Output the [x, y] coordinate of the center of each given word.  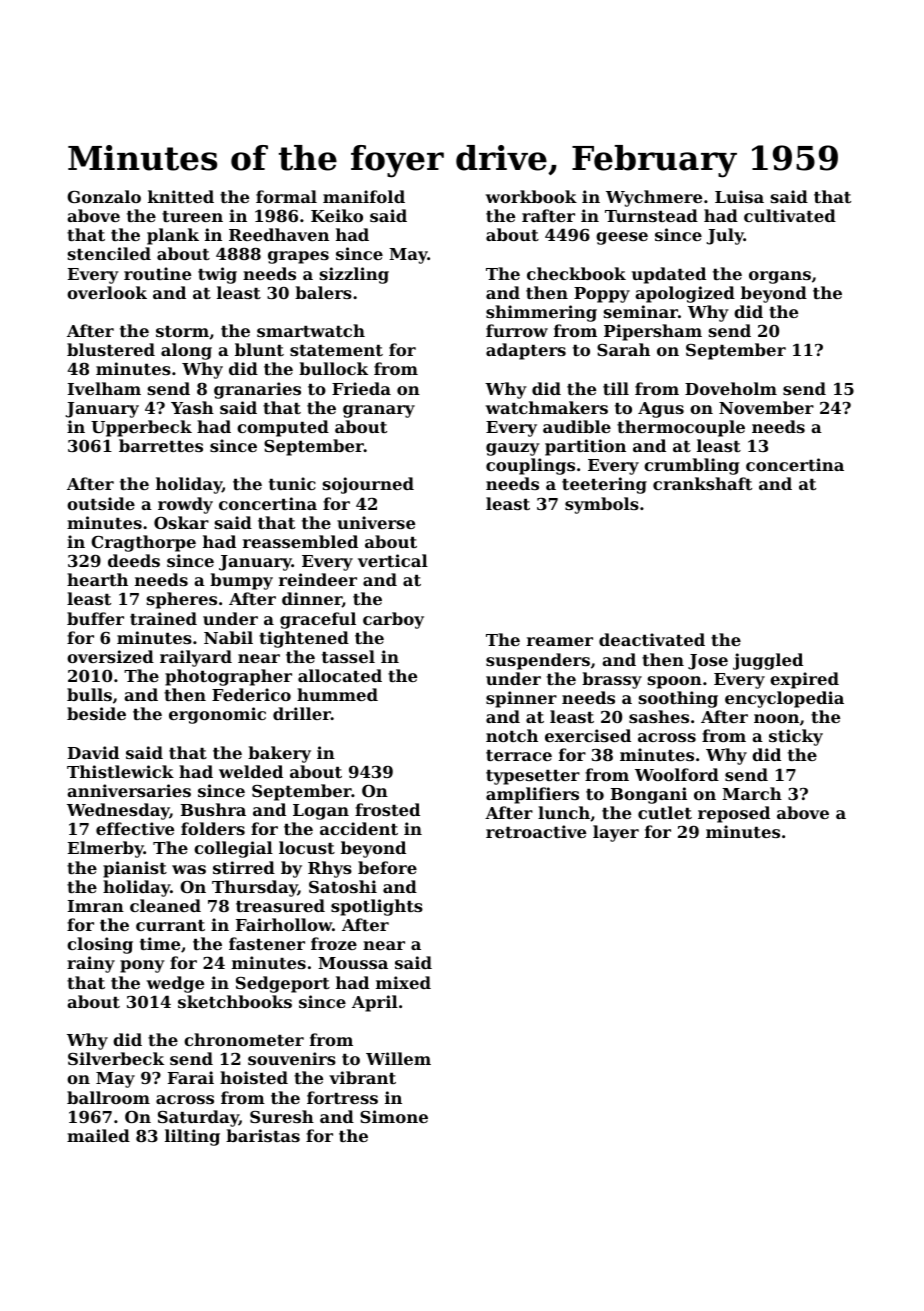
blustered [111, 349]
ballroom [108, 1097]
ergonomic [217, 715]
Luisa [739, 196]
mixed [403, 982]
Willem [398, 1058]
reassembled [300, 541]
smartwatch [311, 330]
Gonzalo [104, 196]
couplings [530, 466]
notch [512, 735]
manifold [364, 196]
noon [776, 718]
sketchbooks [235, 1001]
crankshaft [702, 483]
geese [622, 238]
